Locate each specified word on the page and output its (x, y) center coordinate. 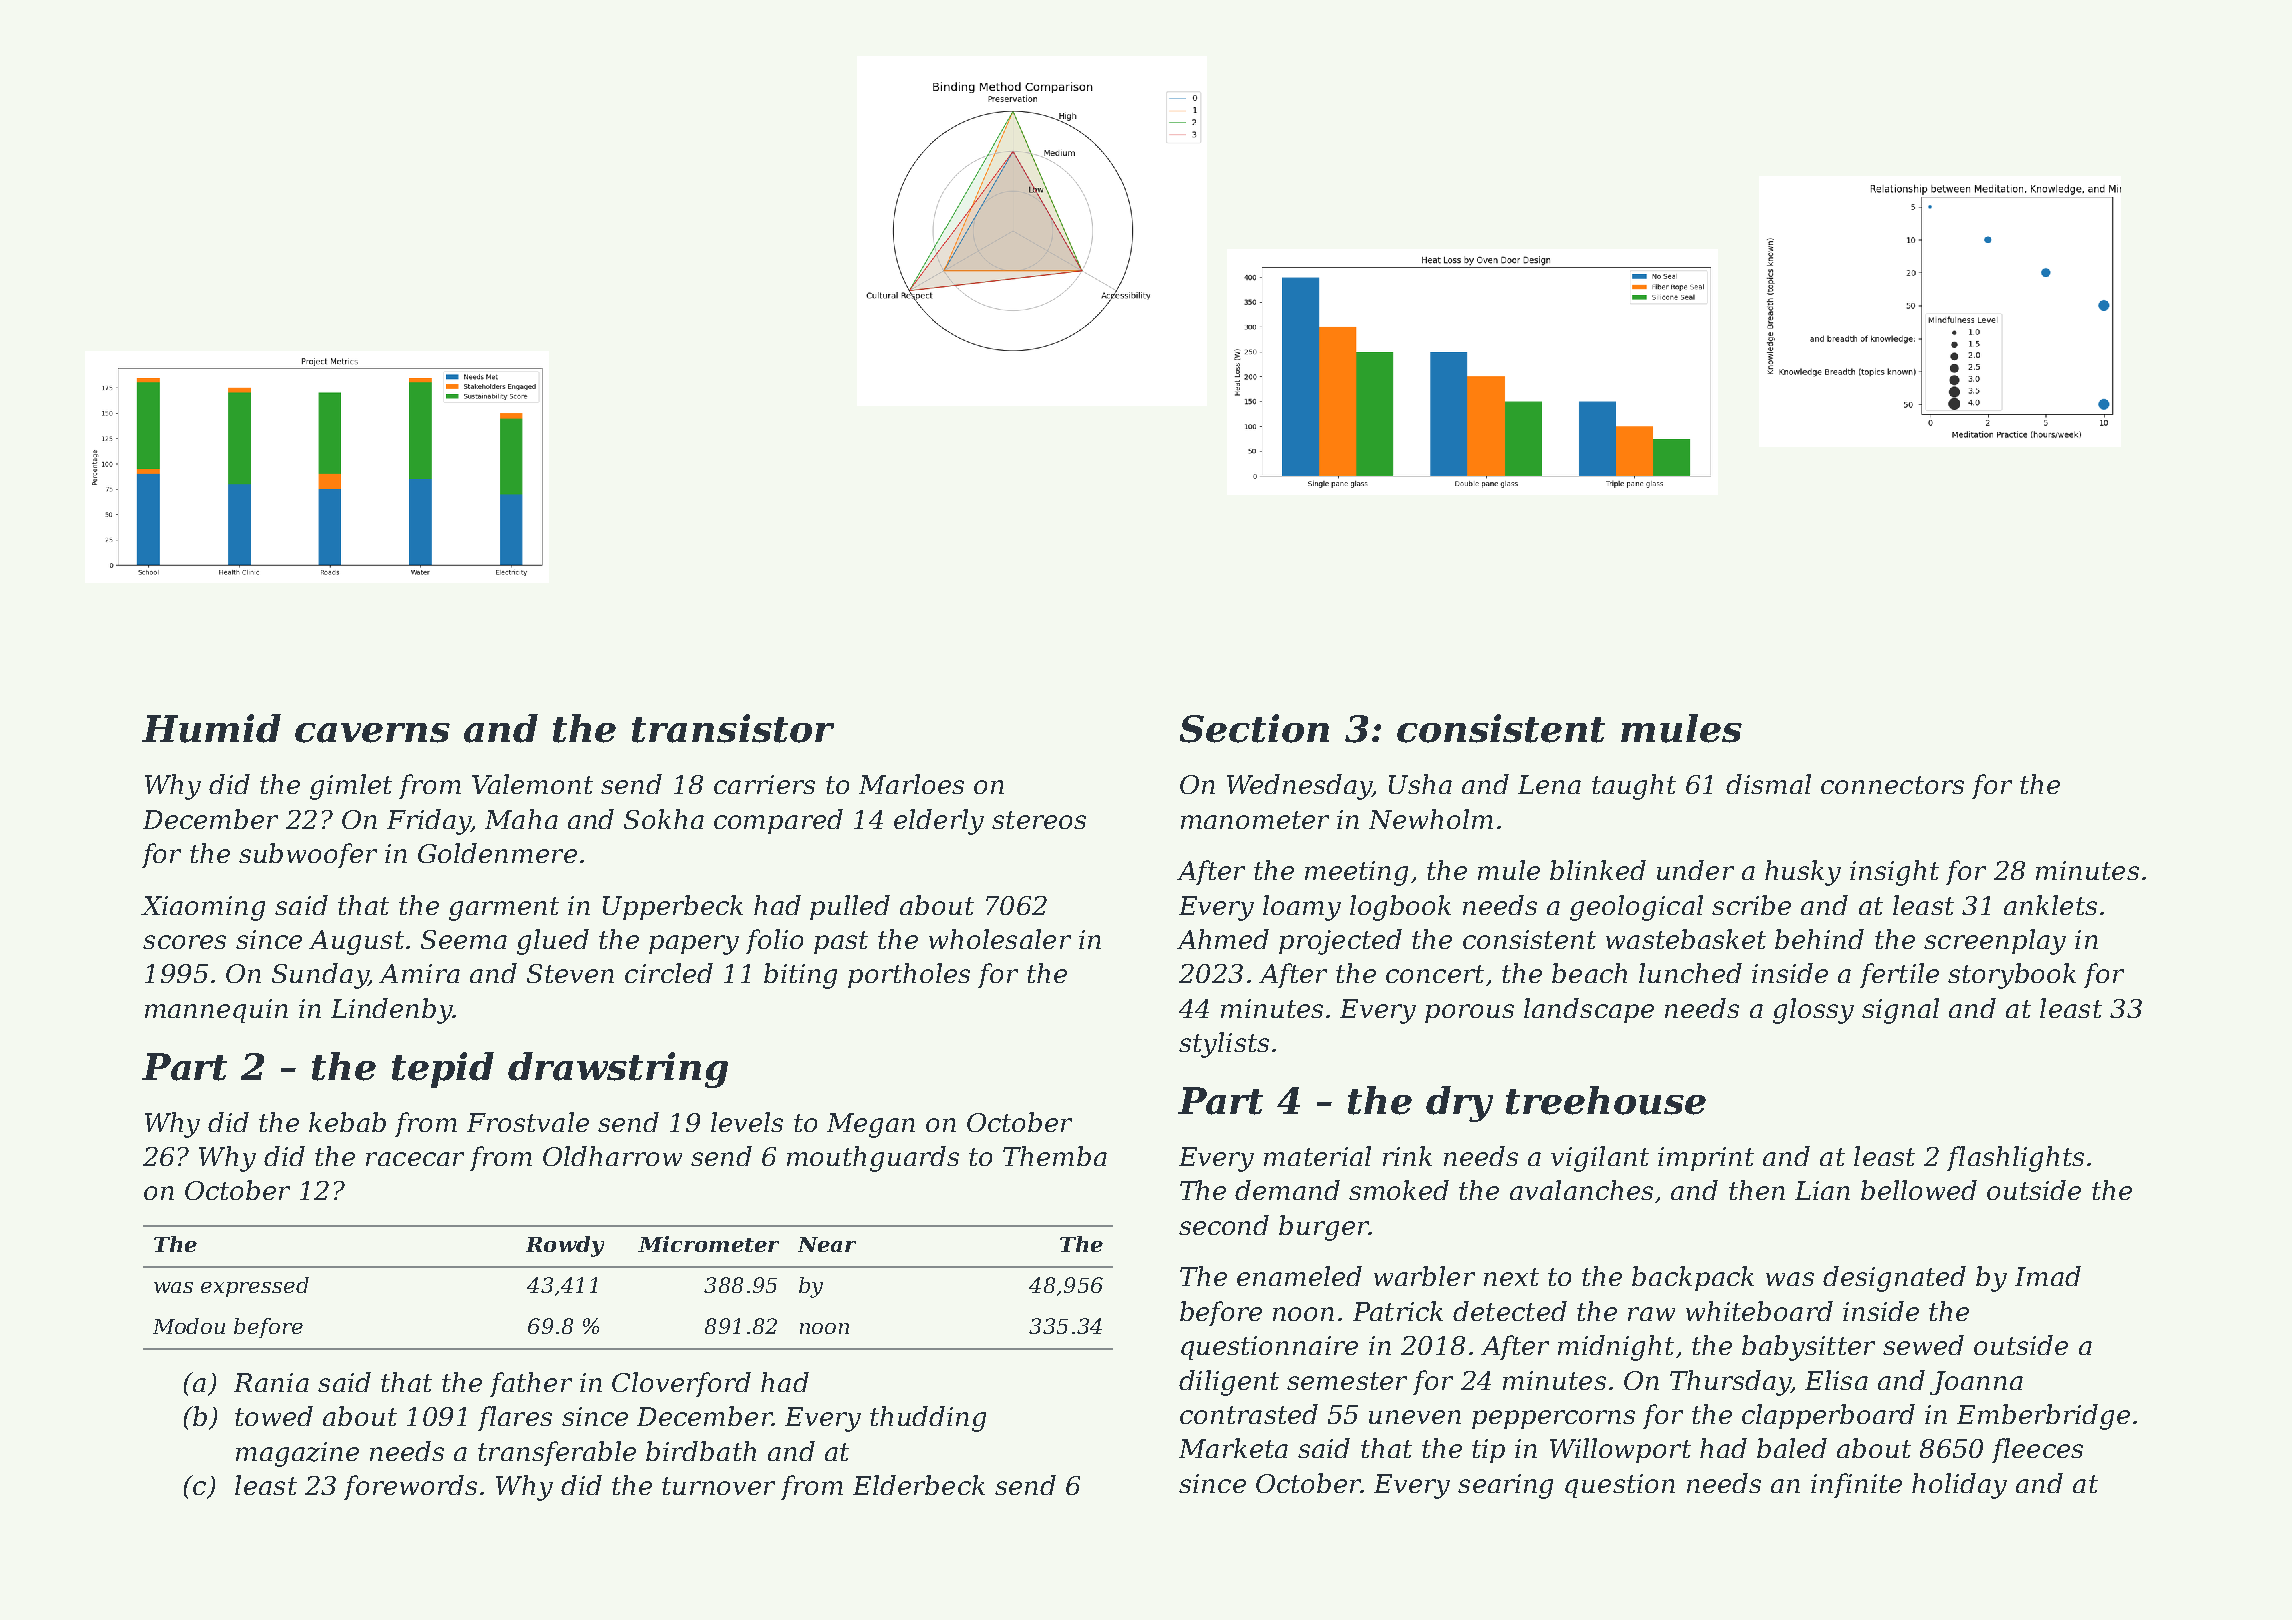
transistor (733, 728)
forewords (410, 1487)
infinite (1856, 1485)
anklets (2050, 905)
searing (1505, 1486)
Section (1254, 728)
